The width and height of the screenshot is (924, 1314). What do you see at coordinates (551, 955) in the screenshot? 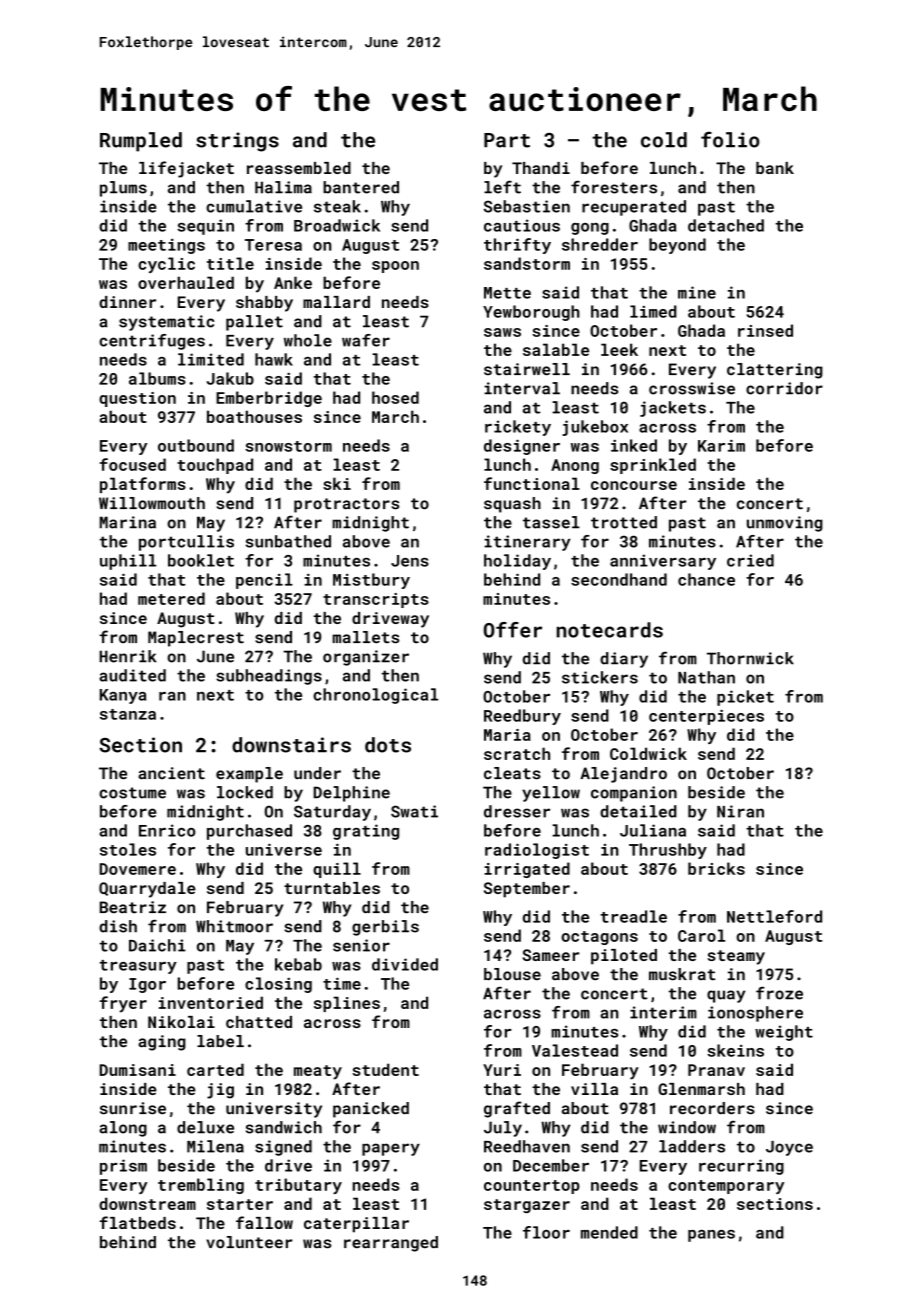
I see `Sameer` at bounding box center [551, 955].
